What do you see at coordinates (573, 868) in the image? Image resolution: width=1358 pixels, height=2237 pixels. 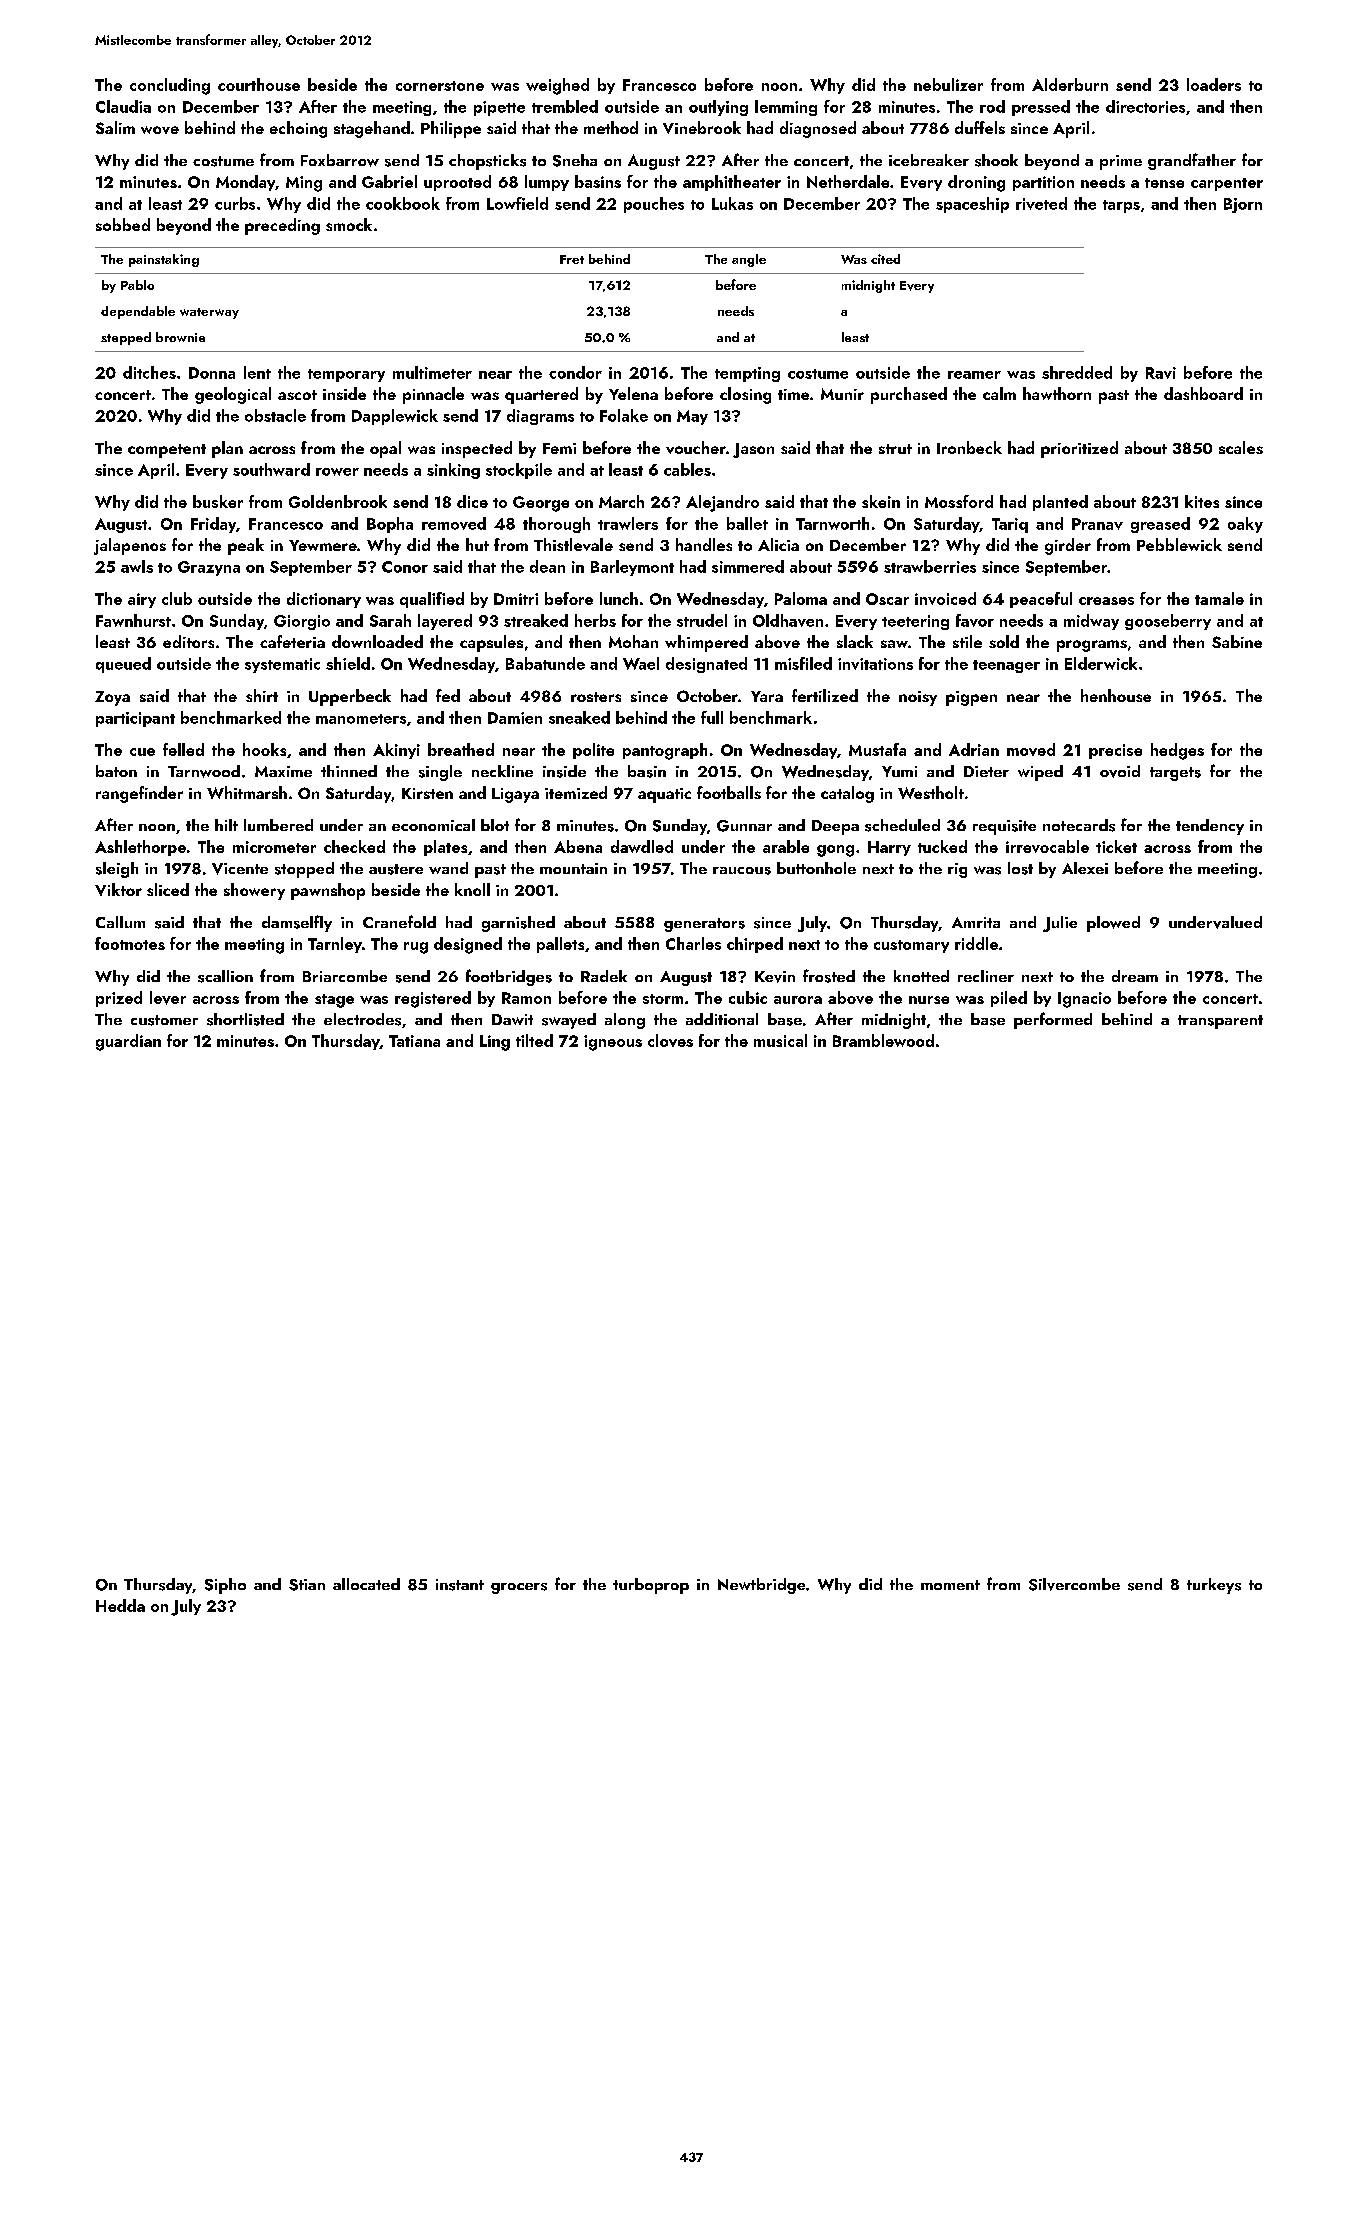 I see `mountain` at bounding box center [573, 868].
